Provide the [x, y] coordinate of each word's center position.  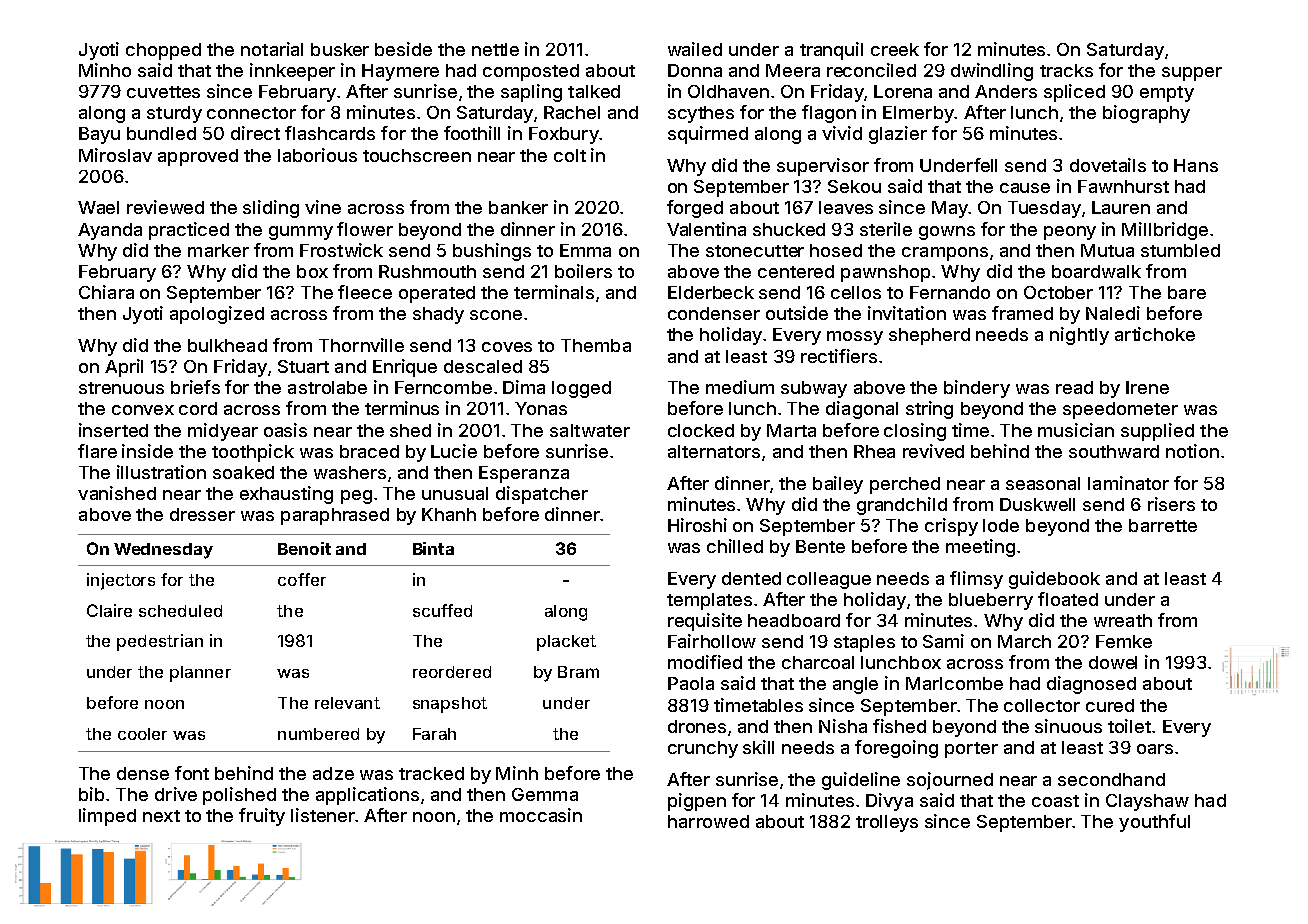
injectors [121, 581]
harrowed [708, 821]
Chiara [106, 292]
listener [323, 815]
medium [740, 387]
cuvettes [163, 92]
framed [1022, 313]
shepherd [929, 336]
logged [581, 389]
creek [895, 49]
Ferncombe [443, 387]
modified [705, 662]
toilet [1129, 726]
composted [531, 72]
